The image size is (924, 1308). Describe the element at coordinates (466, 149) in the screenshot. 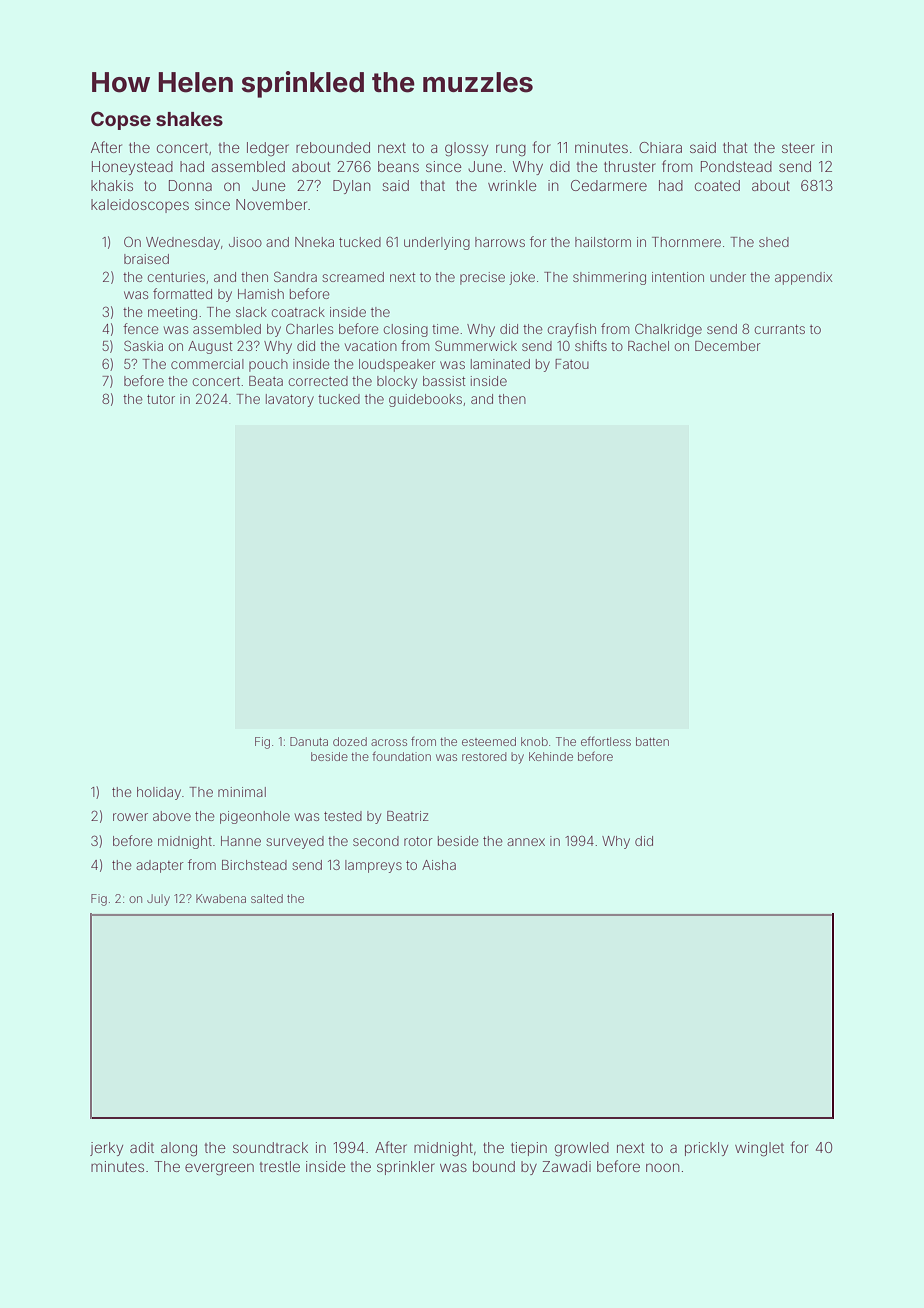

I see `glossy` at that location.
